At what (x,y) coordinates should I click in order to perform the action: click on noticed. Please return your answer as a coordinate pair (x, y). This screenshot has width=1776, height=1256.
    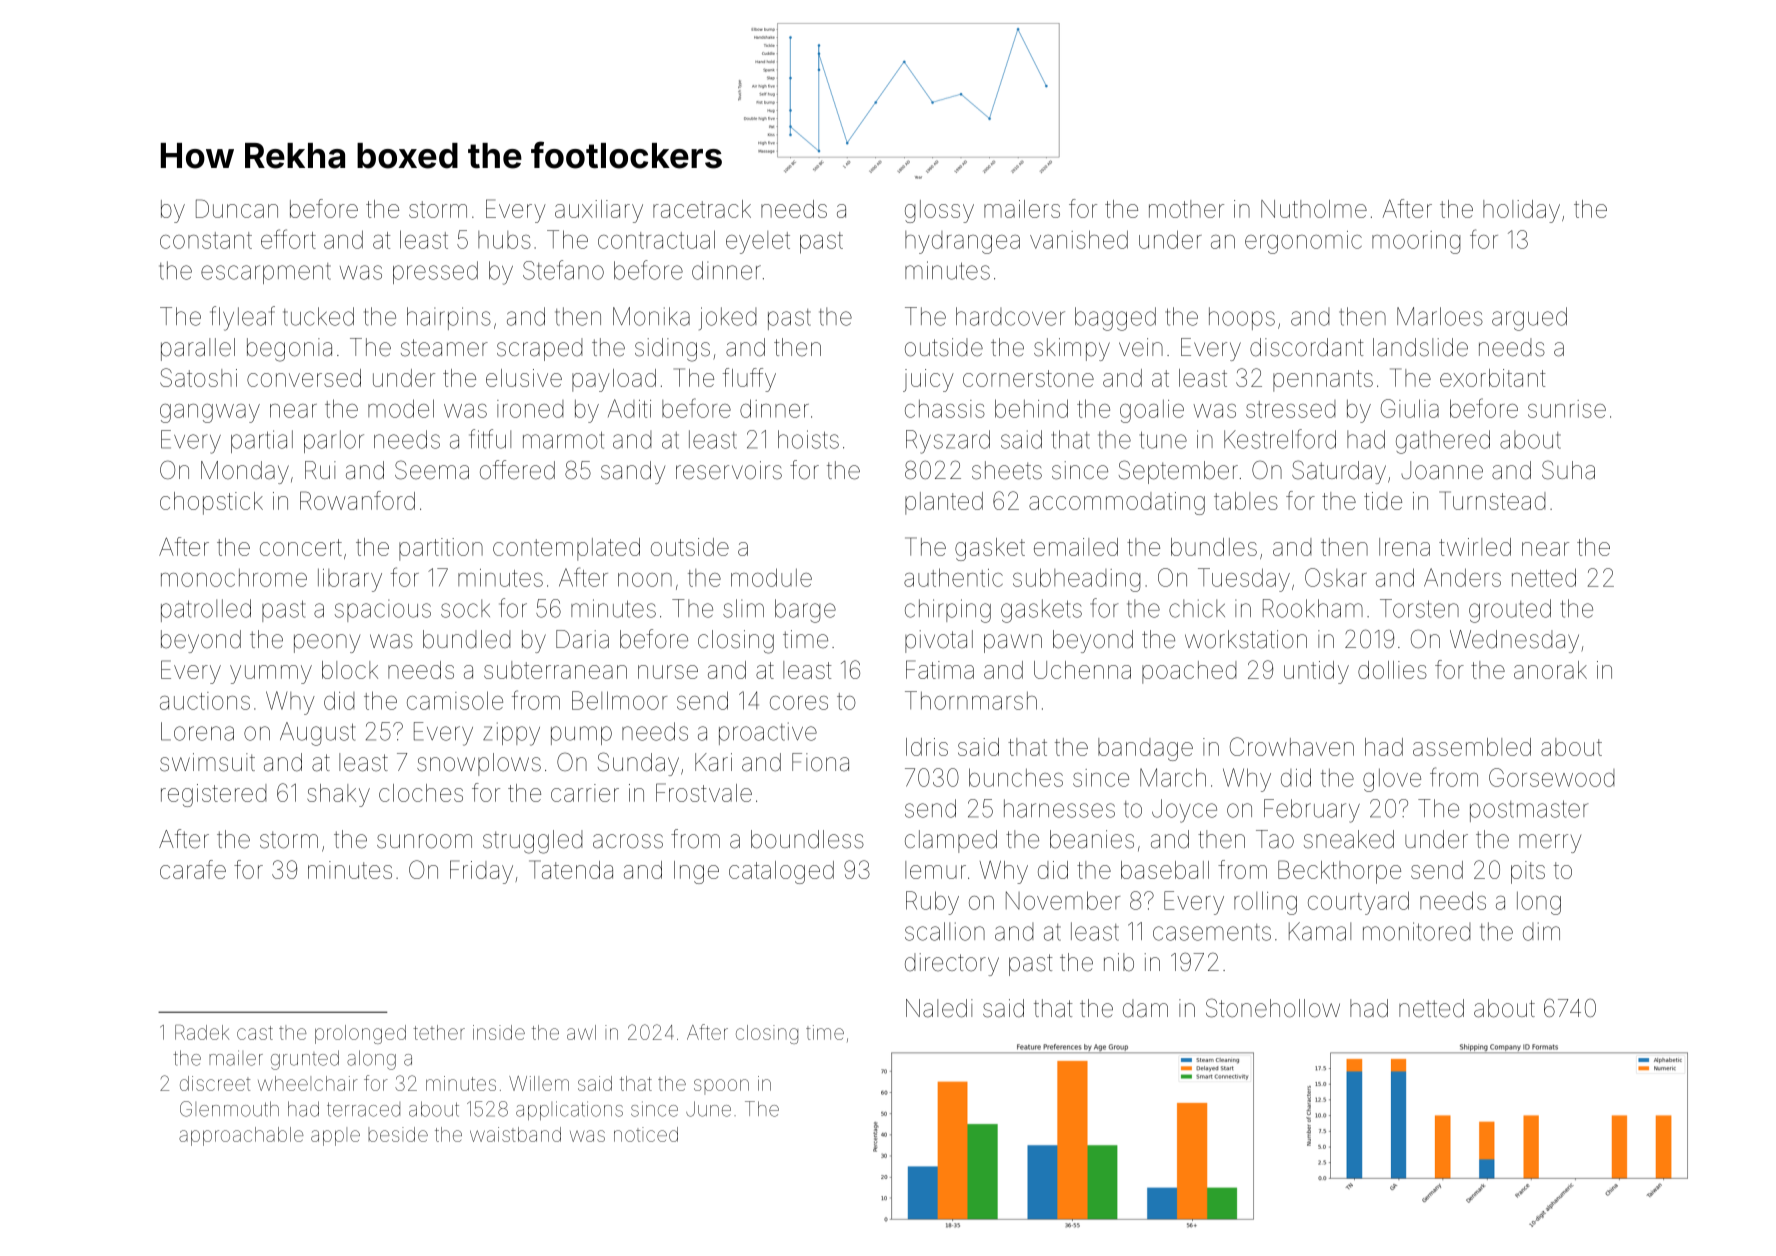
    Looking at the image, I should click on (646, 1134).
